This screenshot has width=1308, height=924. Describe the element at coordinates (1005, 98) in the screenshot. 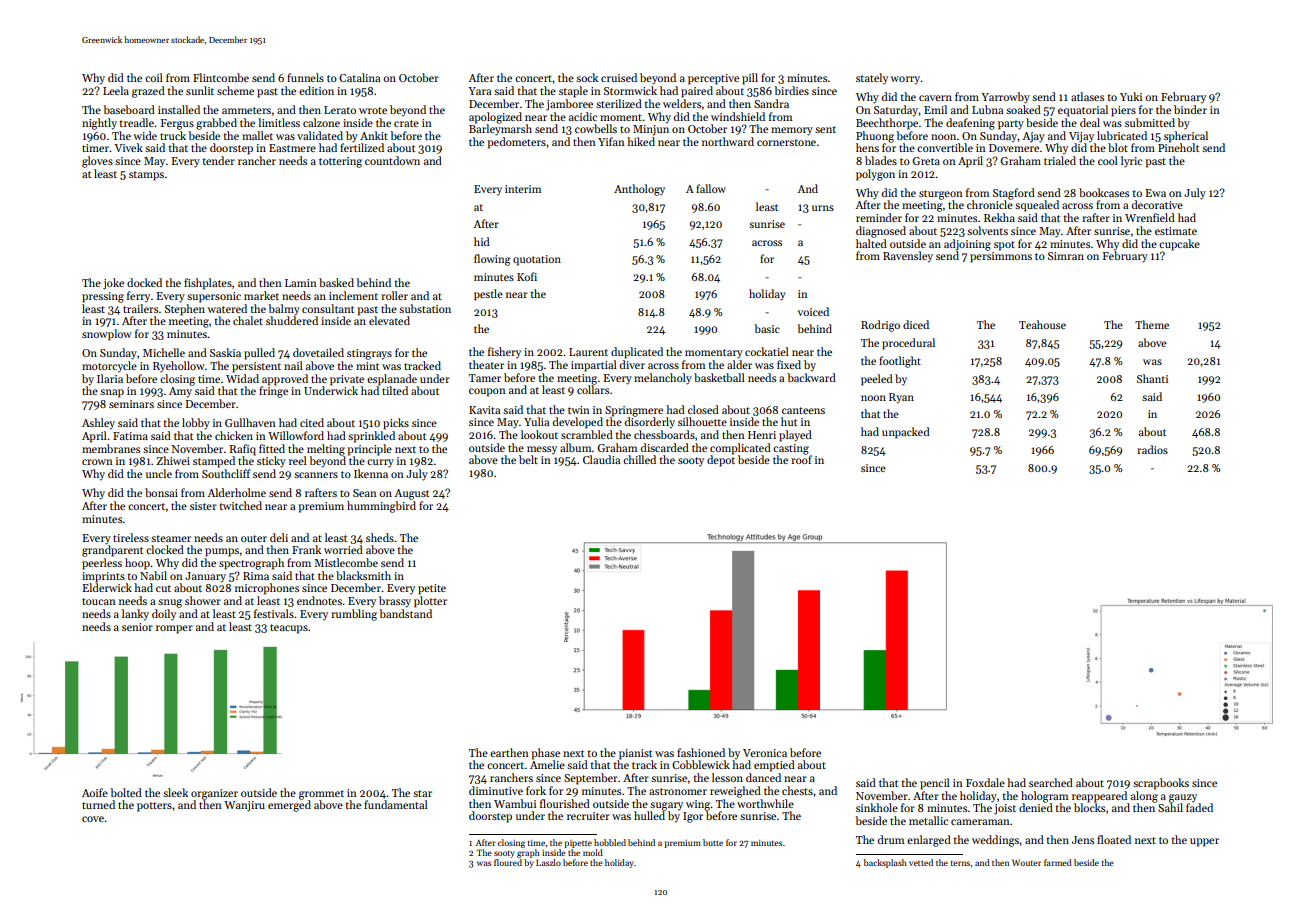

I see `Yarrowby` at that location.
